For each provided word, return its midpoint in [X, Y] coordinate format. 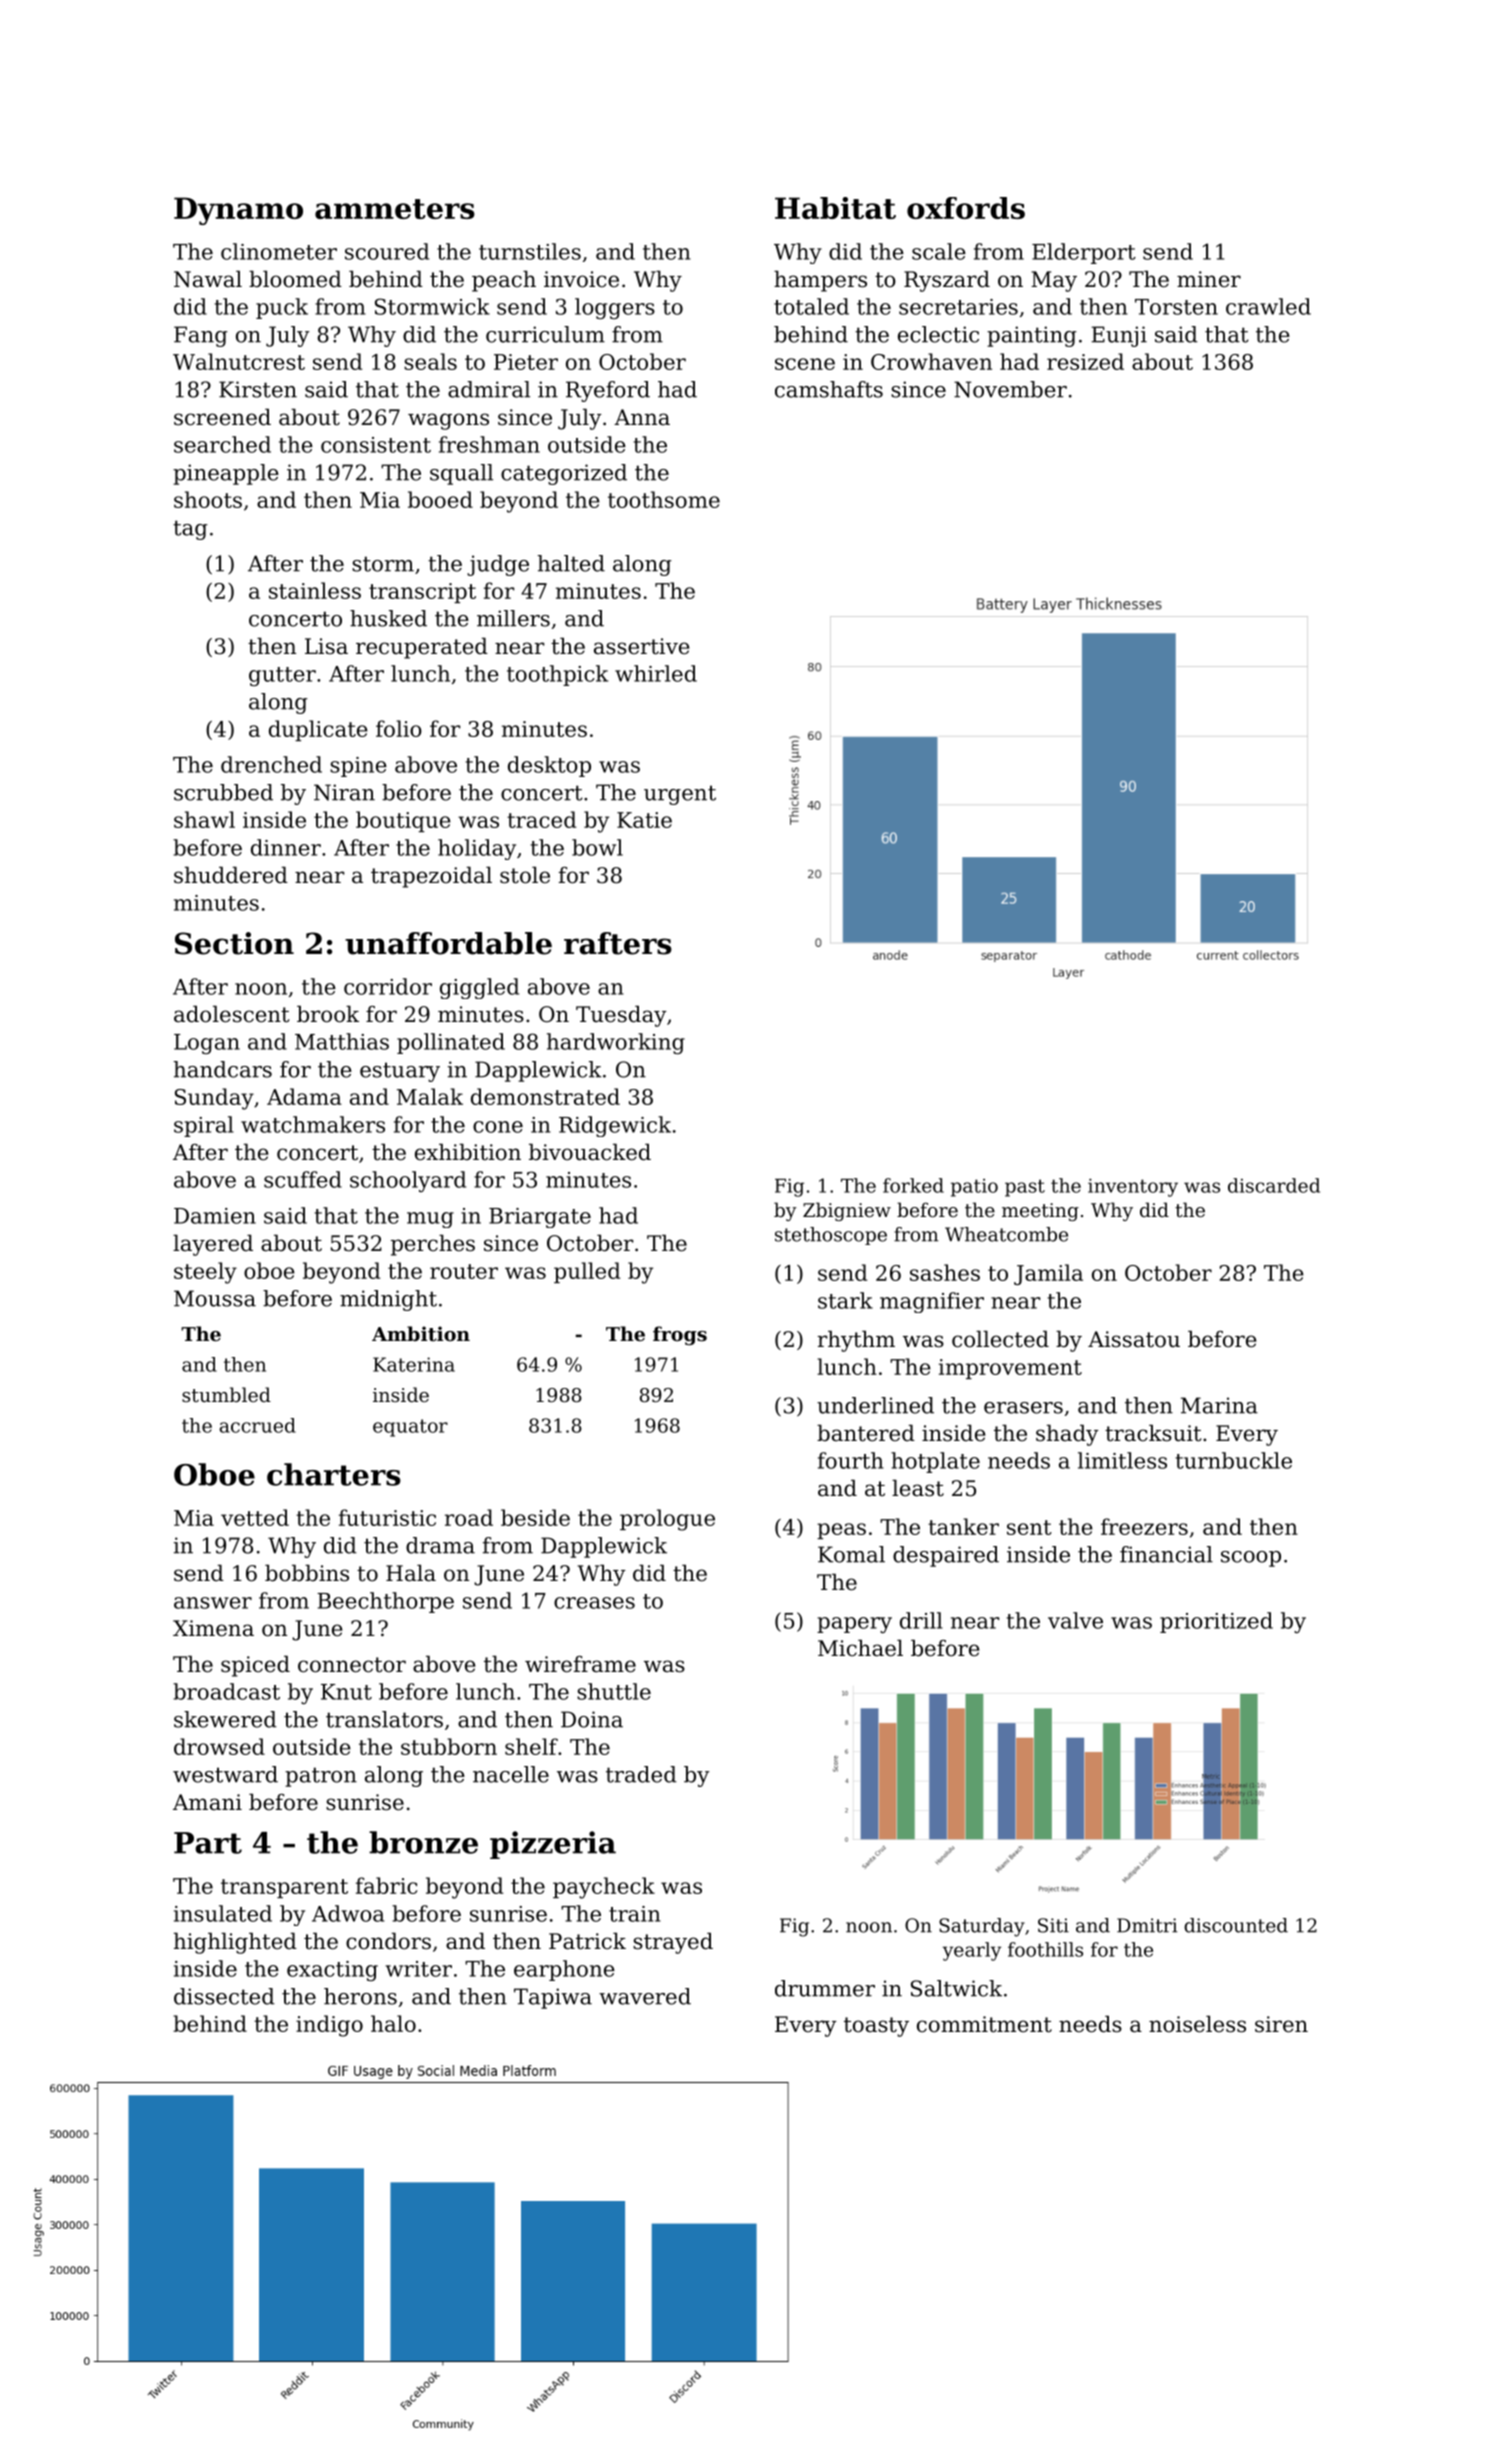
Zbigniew [847, 1211]
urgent [680, 795]
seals [430, 361]
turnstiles [530, 251]
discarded [1274, 1185]
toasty [876, 2027]
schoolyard [408, 1181]
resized [1085, 361]
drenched [271, 764]
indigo [329, 2026]
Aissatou [1134, 1339]
